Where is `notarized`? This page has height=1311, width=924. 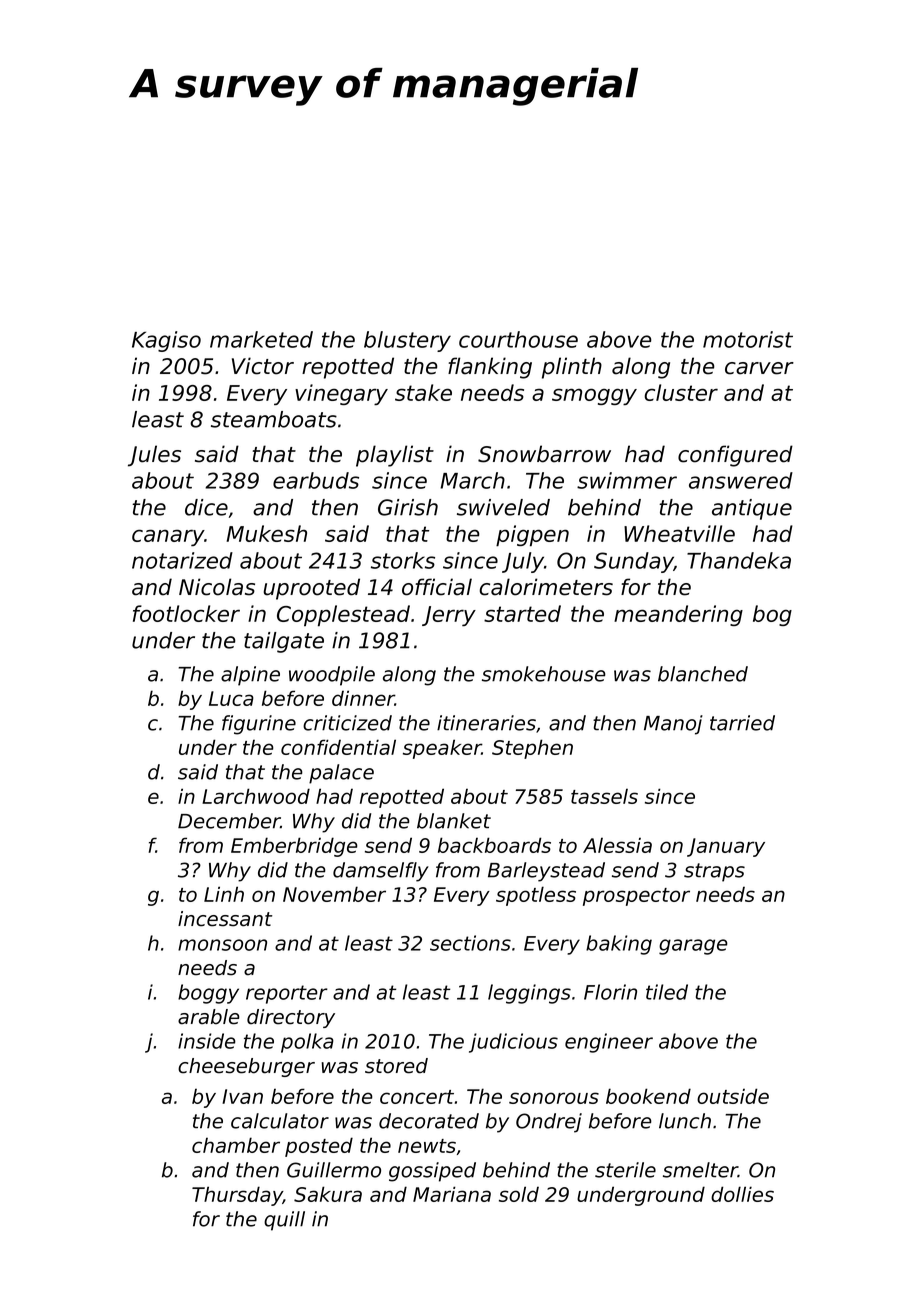
notarized is located at coordinates (182, 560).
